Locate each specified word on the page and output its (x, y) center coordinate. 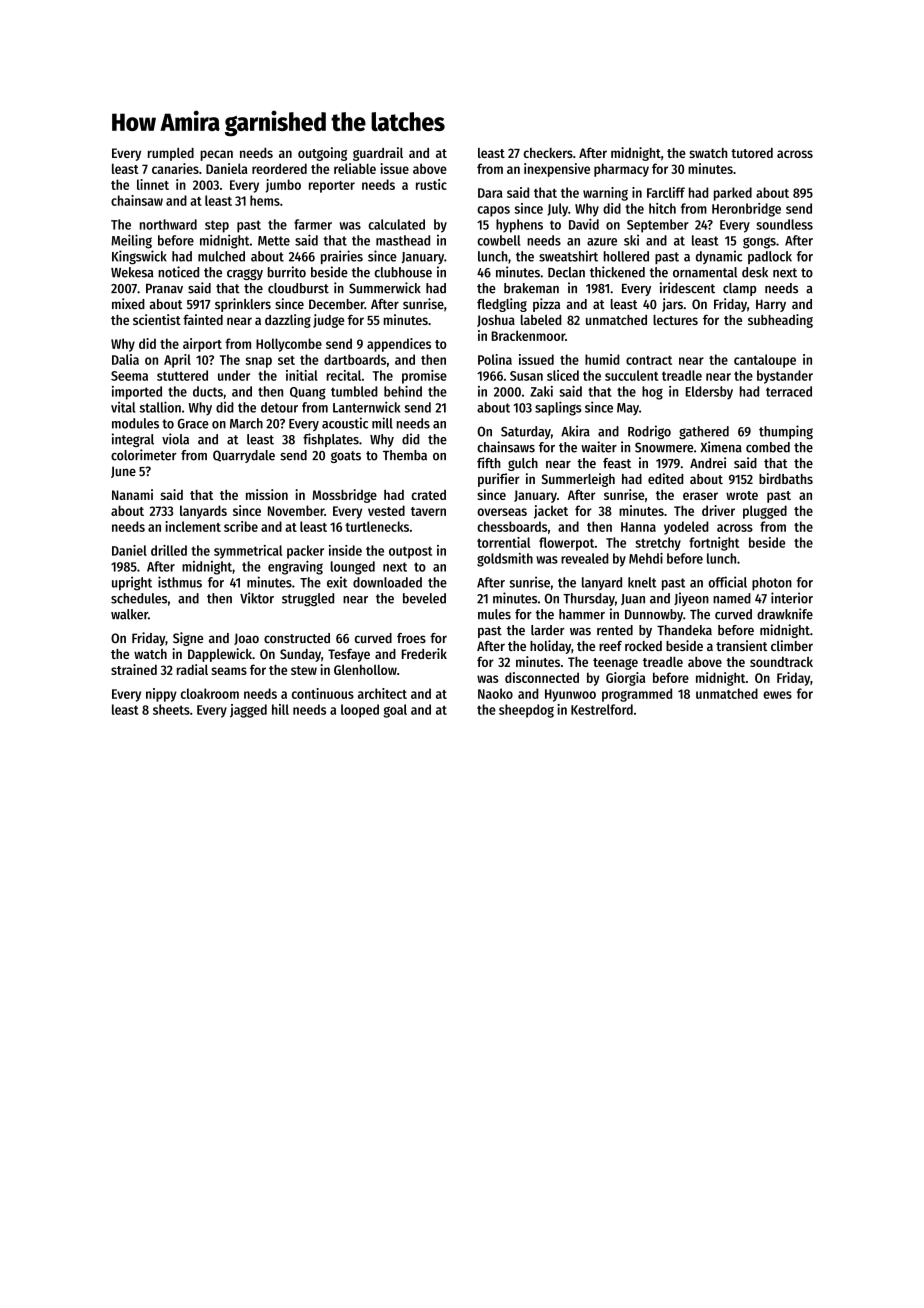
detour (279, 407)
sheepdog (526, 711)
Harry (771, 305)
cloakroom (210, 693)
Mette (274, 241)
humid (602, 359)
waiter (599, 447)
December (337, 304)
